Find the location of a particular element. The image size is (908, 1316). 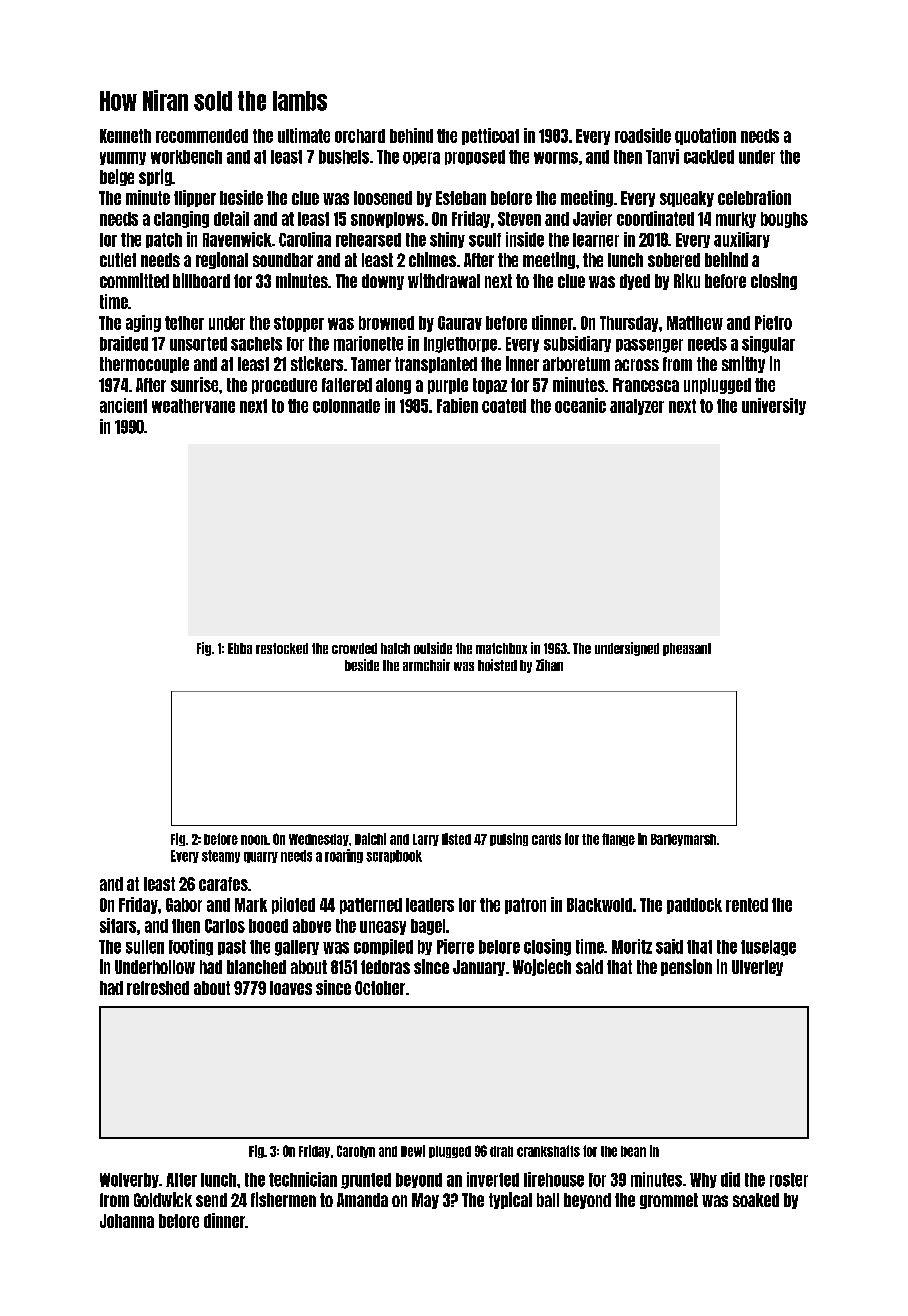

refreshed is located at coordinates (158, 988).
